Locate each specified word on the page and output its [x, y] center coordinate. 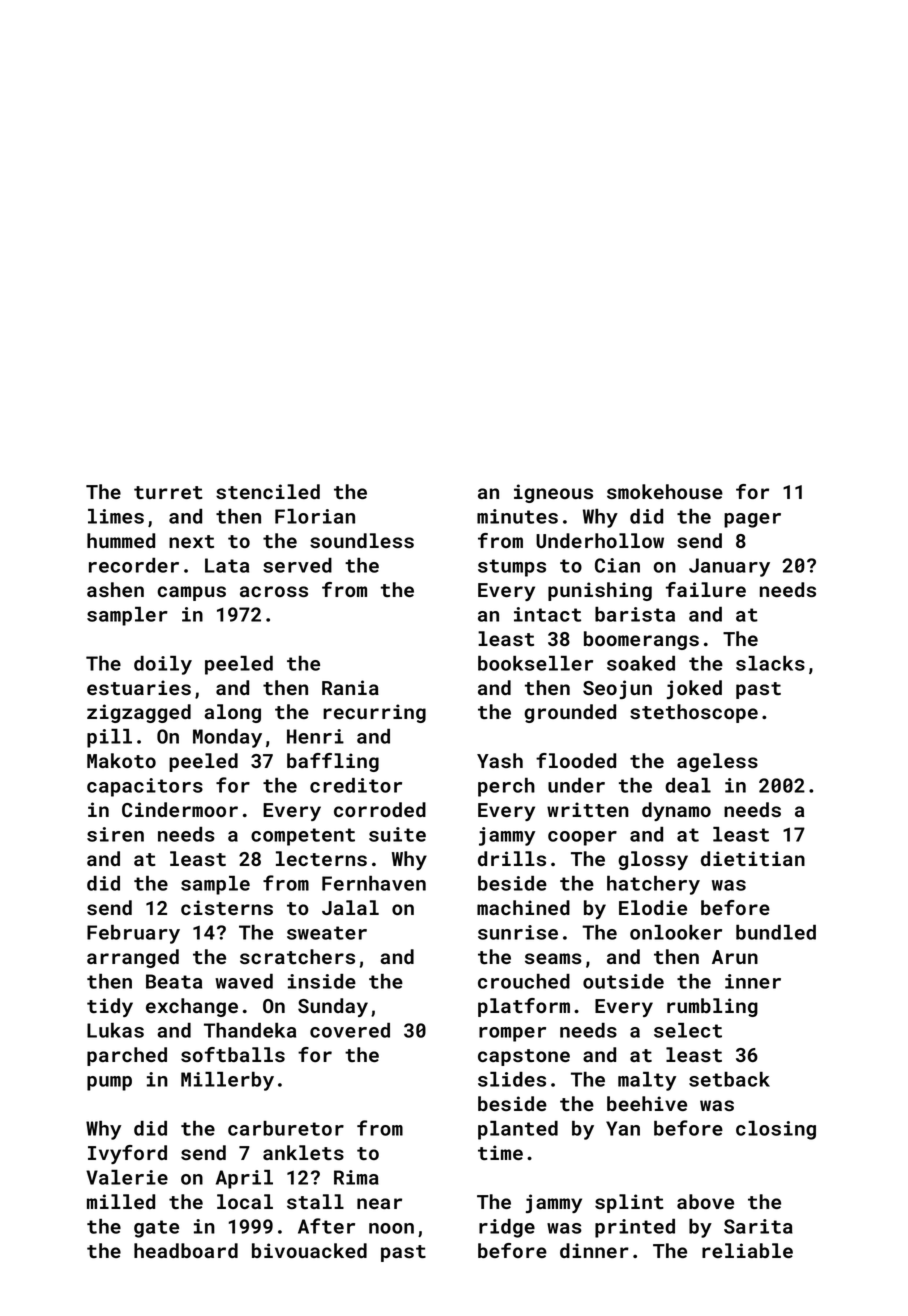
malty [647, 1081]
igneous [553, 493]
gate [156, 1229]
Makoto [121, 760]
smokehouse [665, 491]
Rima [356, 1177]
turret [168, 492]
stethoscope [694, 713]
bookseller [535, 663]
